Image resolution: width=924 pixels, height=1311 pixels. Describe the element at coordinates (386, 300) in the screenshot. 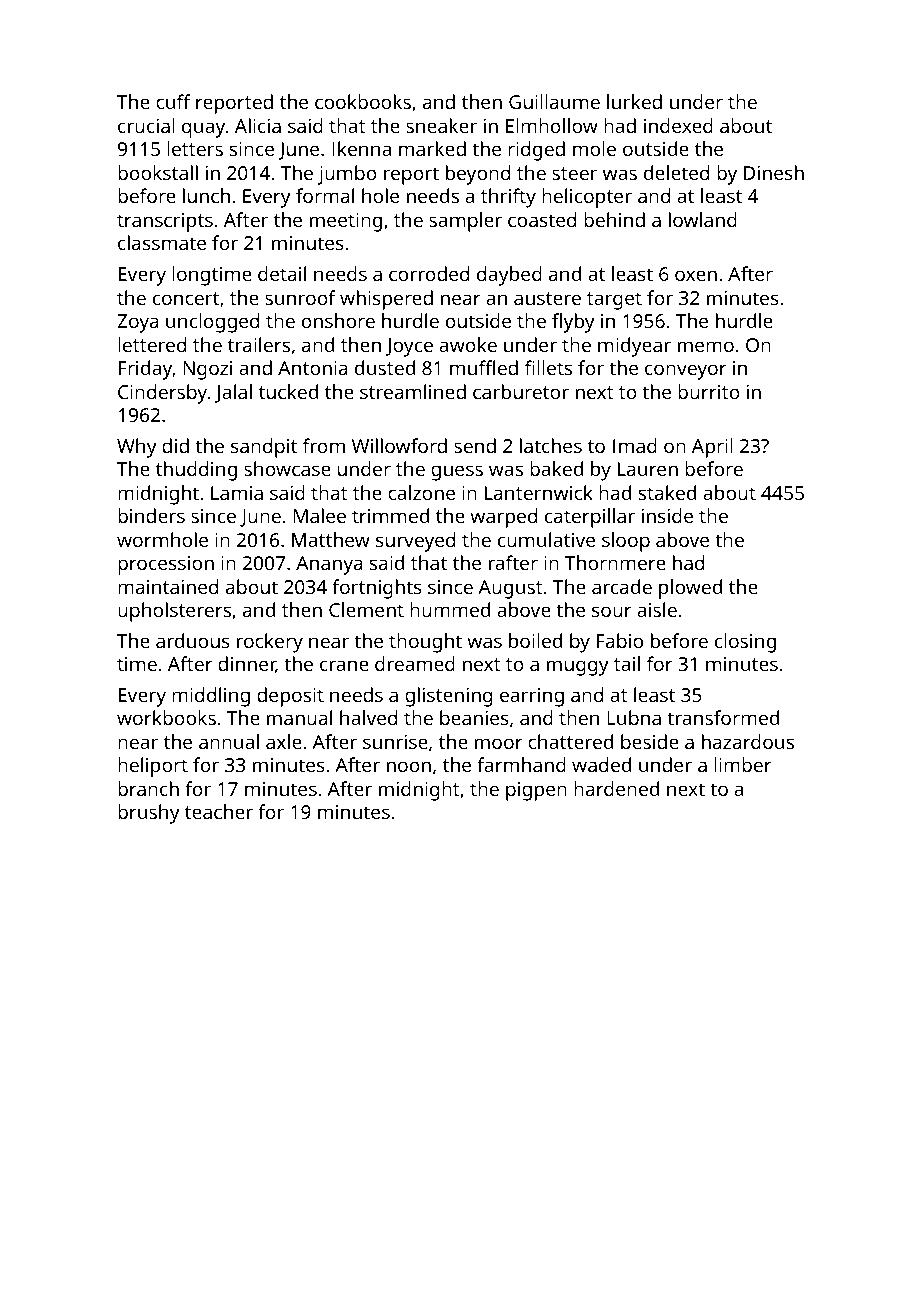

I see `whispered` at that location.
